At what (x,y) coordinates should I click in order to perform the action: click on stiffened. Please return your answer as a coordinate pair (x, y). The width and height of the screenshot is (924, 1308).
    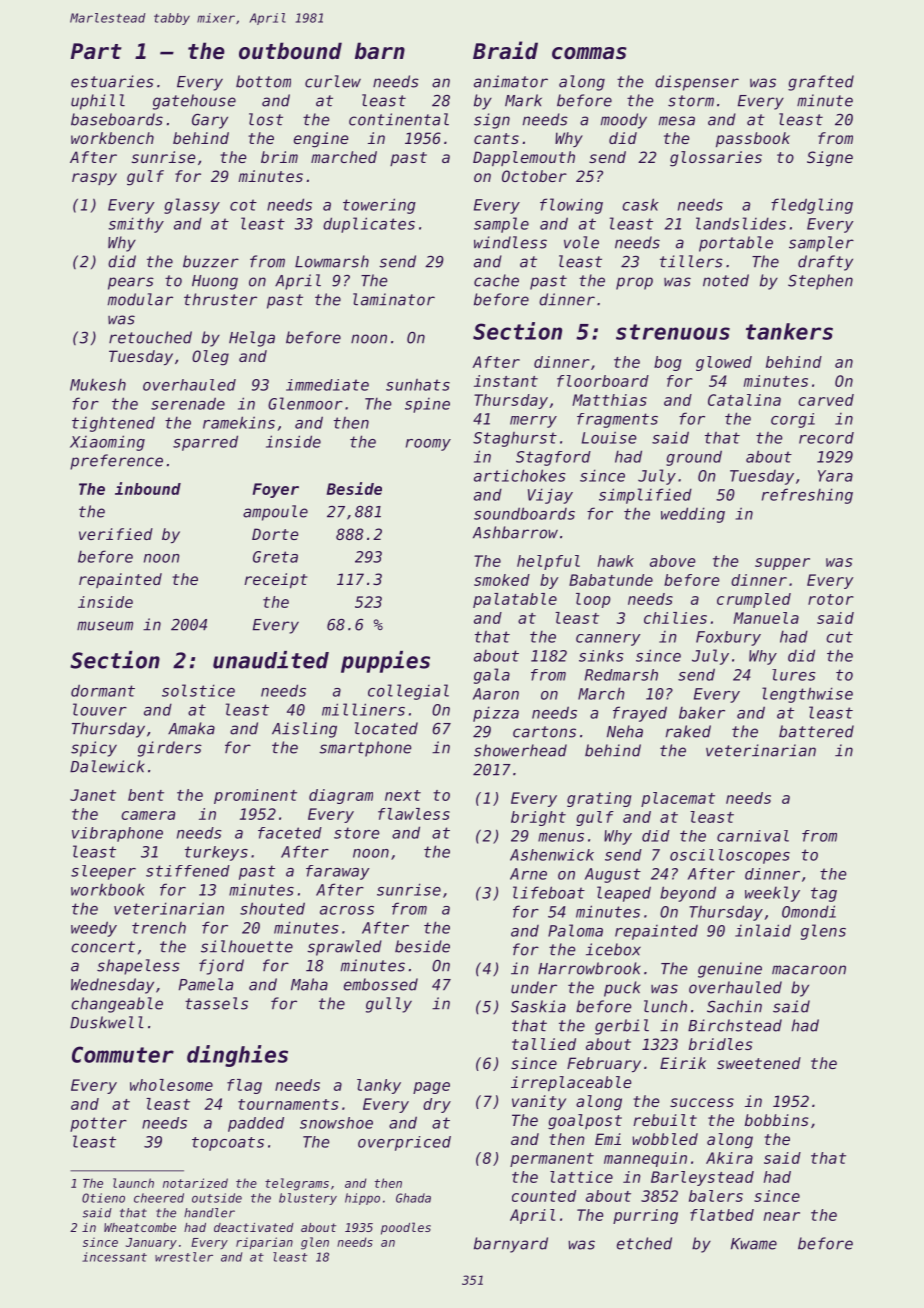
    Looking at the image, I should click on (188, 871).
